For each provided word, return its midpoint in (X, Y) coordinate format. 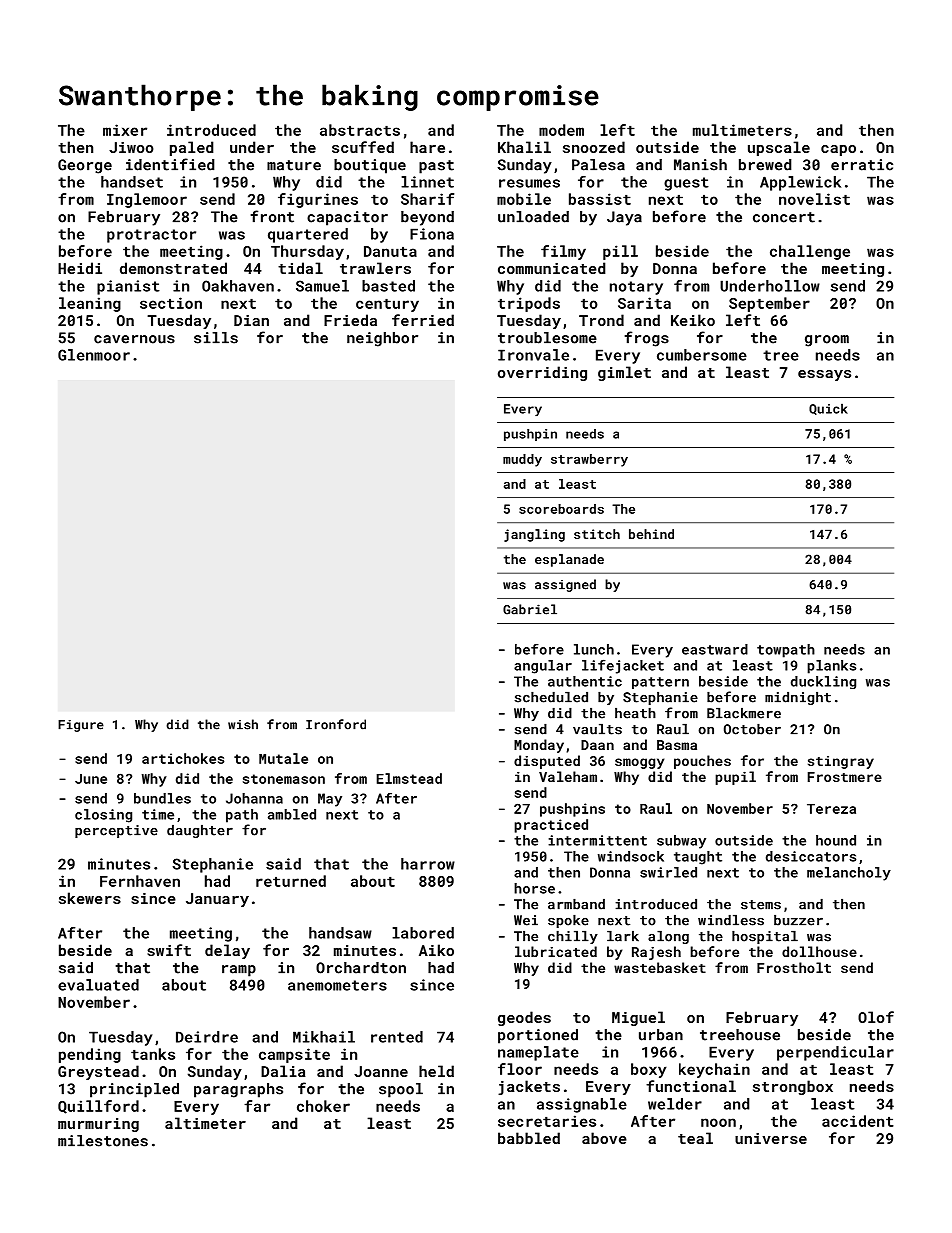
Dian (251, 320)
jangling (534, 535)
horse (534, 888)
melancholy (849, 874)
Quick (828, 409)
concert (784, 217)
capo (838, 150)
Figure (81, 726)
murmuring (98, 1125)
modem (561, 130)
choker (323, 1106)
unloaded (533, 217)
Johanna (254, 798)
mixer (125, 130)
